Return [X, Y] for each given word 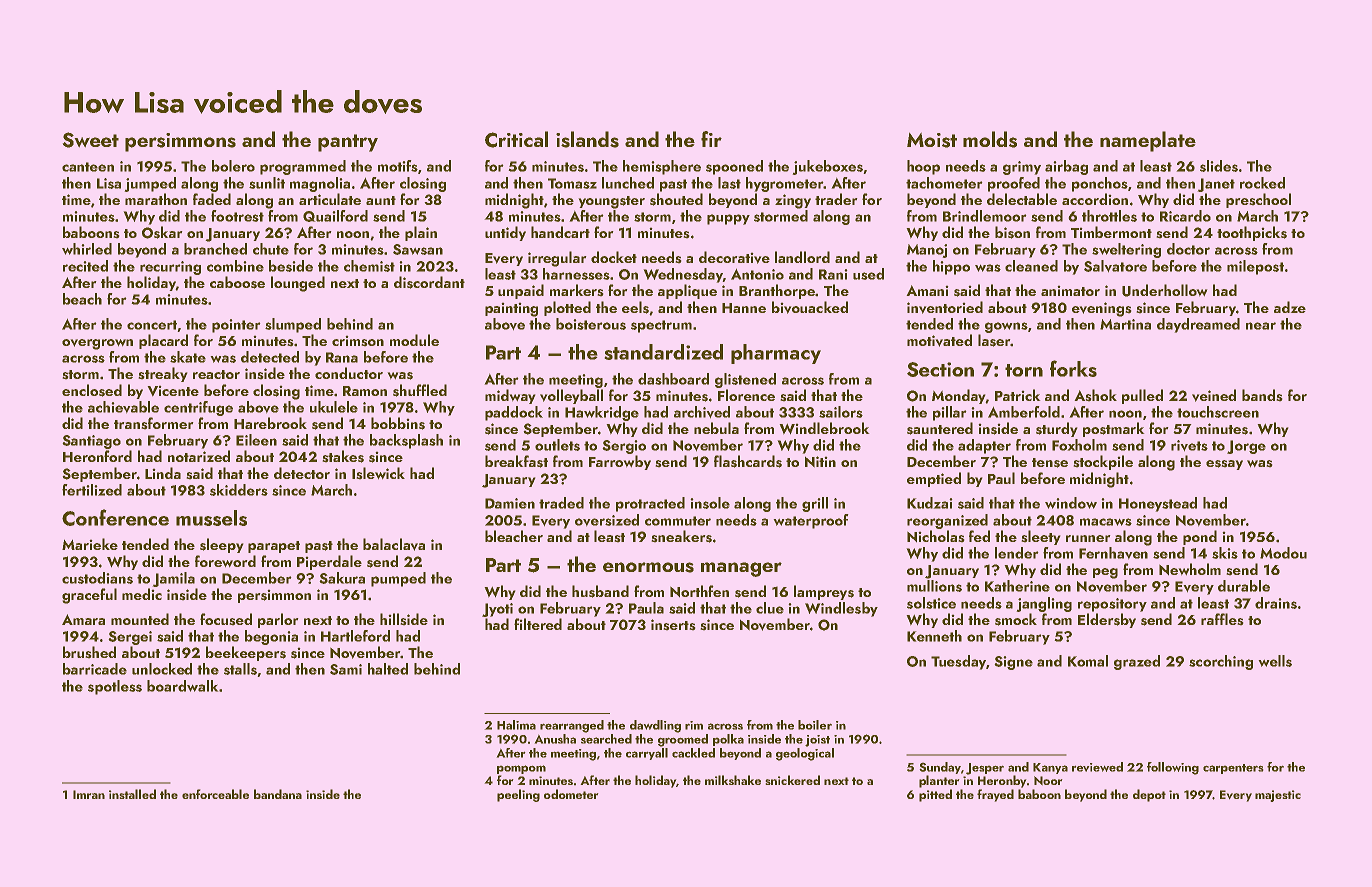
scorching [1221, 662]
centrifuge [198, 408]
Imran [89, 794]
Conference [115, 517]
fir [711, 139]
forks [1073, 368]
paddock [514, 413]
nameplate [1148, 141]
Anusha [555, 739]
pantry [348, 143]
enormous [648, 567]
